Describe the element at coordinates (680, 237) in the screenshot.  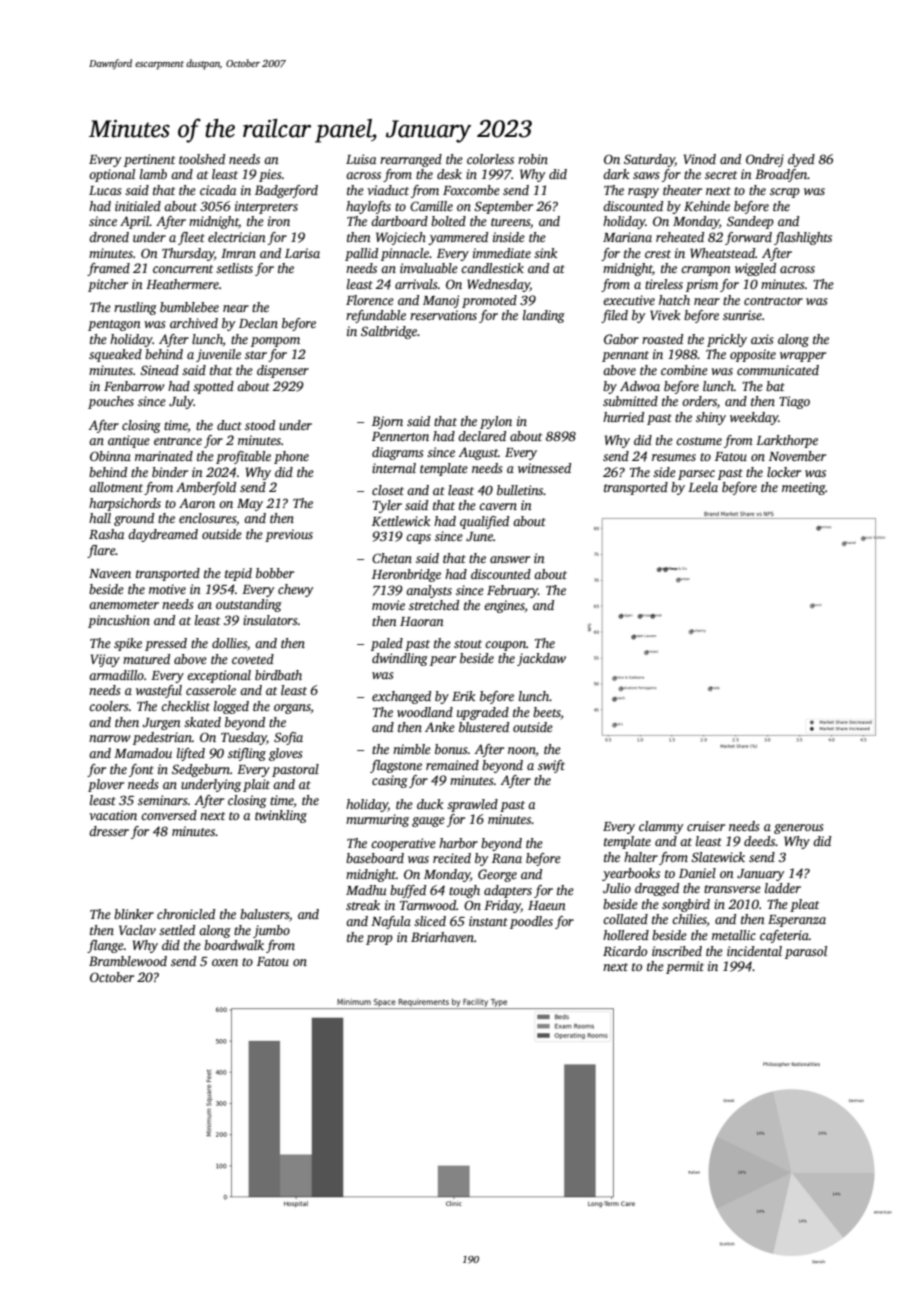
I see `reheated` at that location.
